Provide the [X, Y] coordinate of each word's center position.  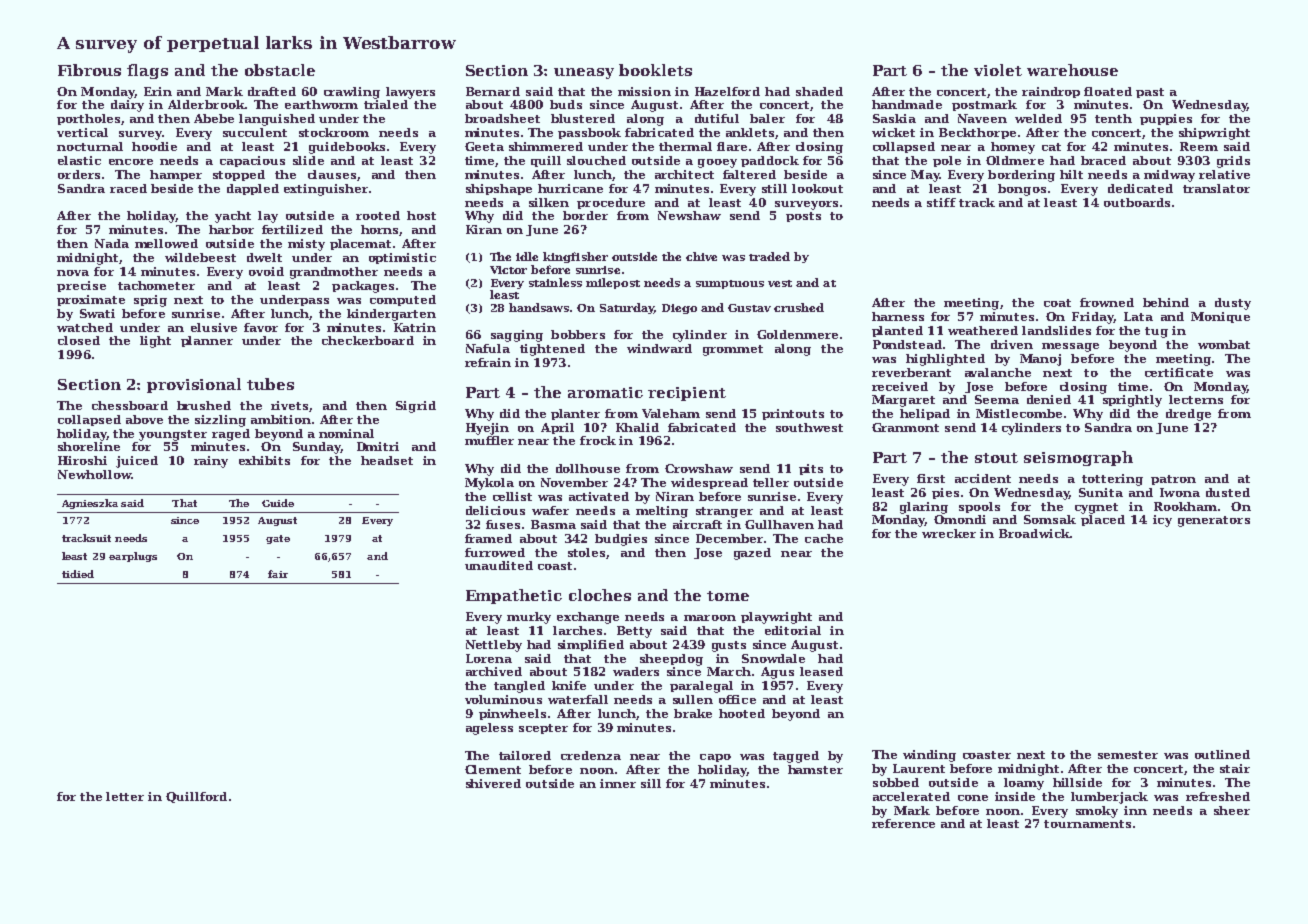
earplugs [133, 557]
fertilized [292, 229]
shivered [493, 783]
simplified [591, 645]
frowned [1107, 302]
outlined [1222, 754]
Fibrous [89, 70]
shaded [819, 91]
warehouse [1072, 70]
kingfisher [575, 257]
